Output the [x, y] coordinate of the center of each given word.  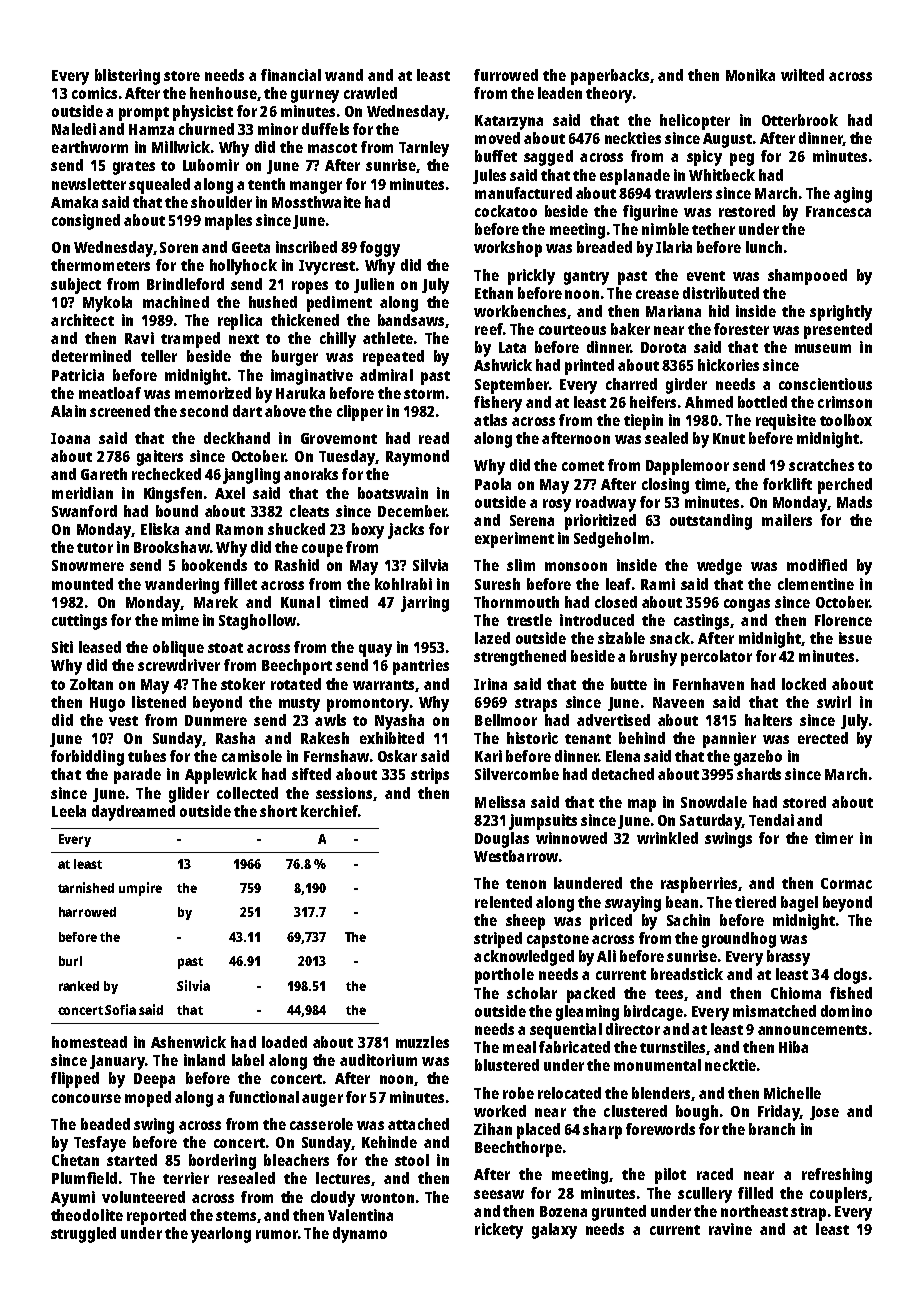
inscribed [306, 247]
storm [424, 394]
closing [665, 486]
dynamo [360, 1235]
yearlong [221, 1235]
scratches [821, 465]
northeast [754, 1211]
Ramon [239, 529]
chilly [338, 340]
